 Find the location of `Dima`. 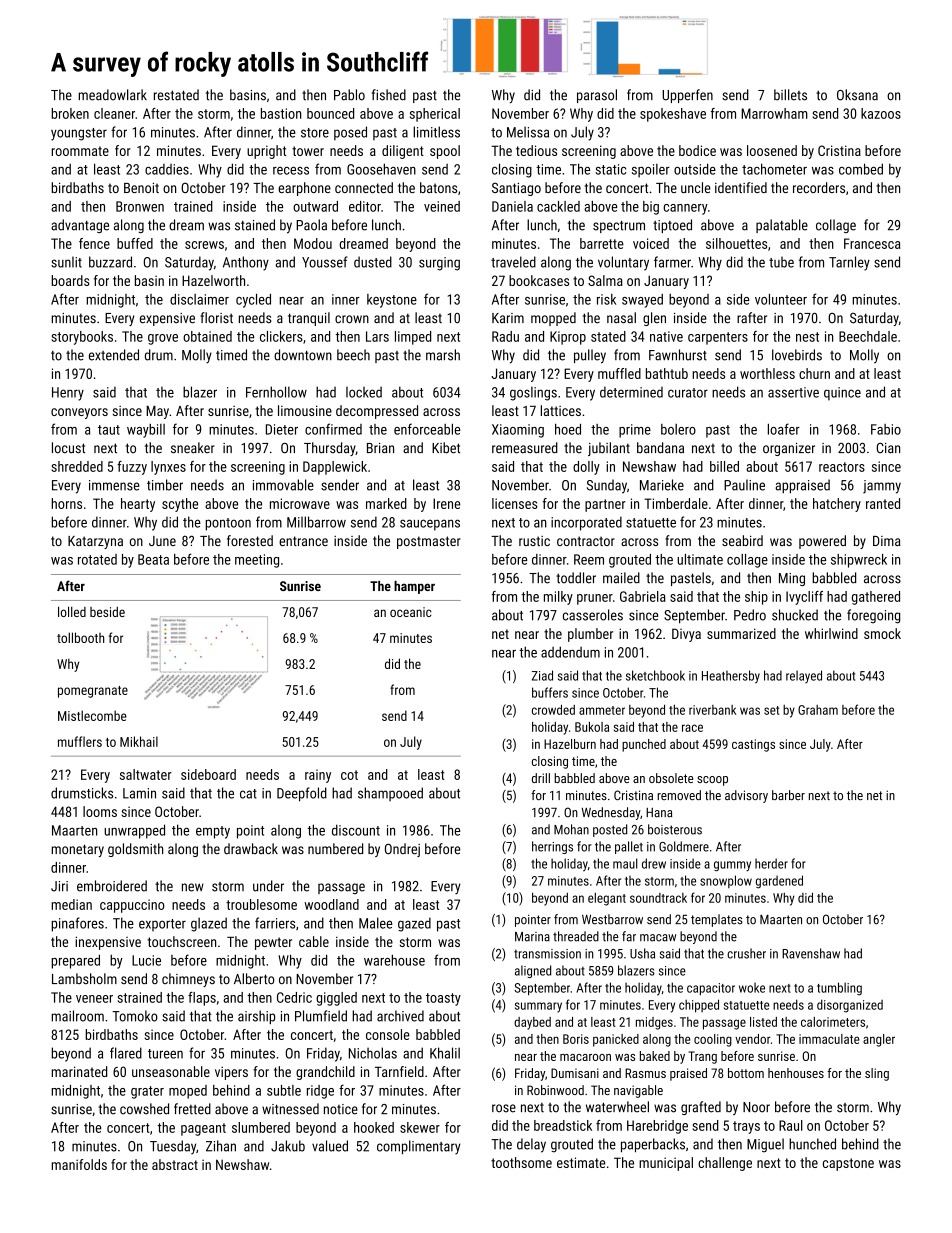

Dima is located at coordinates (887, 541).
